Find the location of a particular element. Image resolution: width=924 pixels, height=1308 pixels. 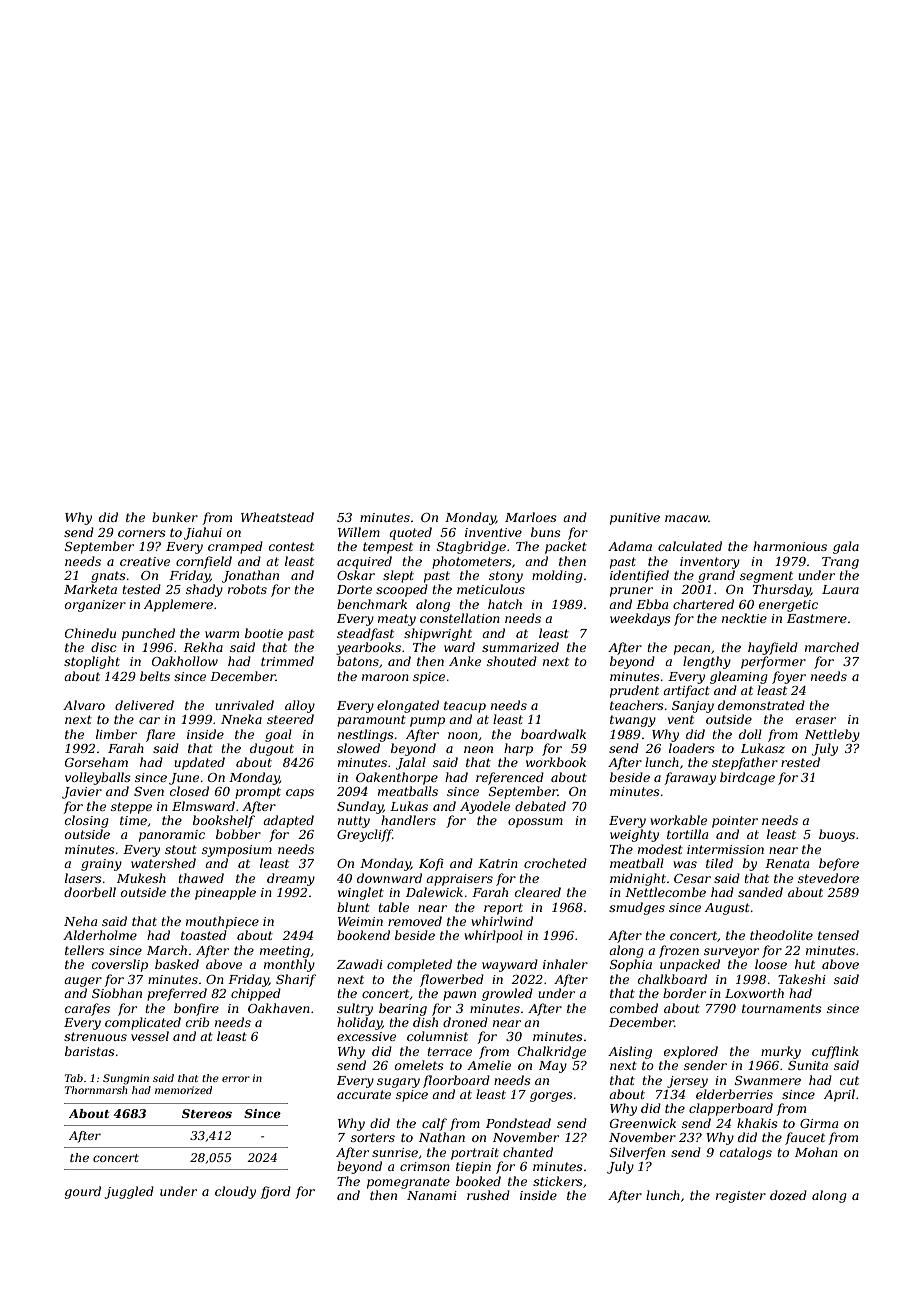

monthly is located at coordinates (289, 965).
